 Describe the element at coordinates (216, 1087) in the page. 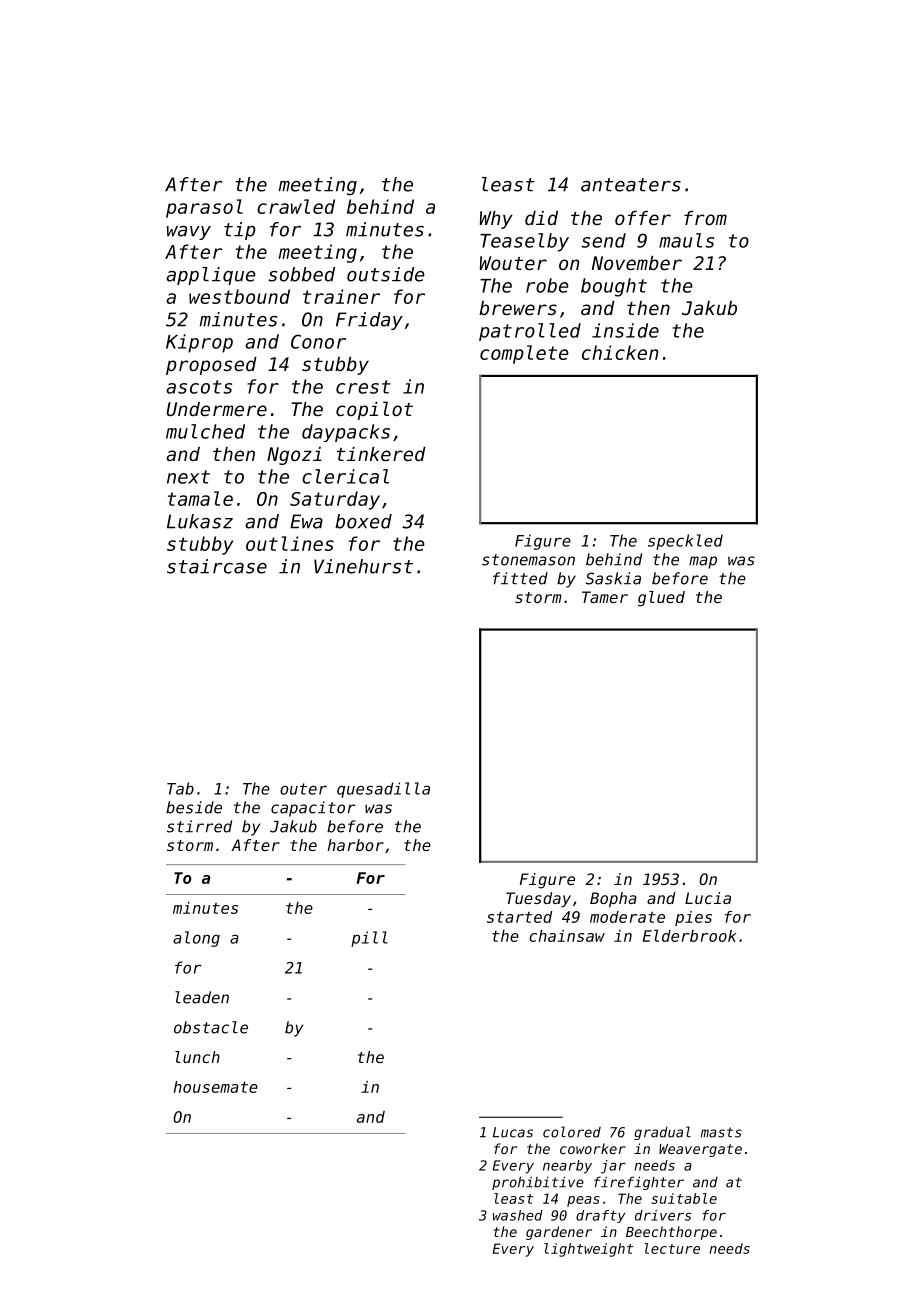

I see `housemate` at that location.
